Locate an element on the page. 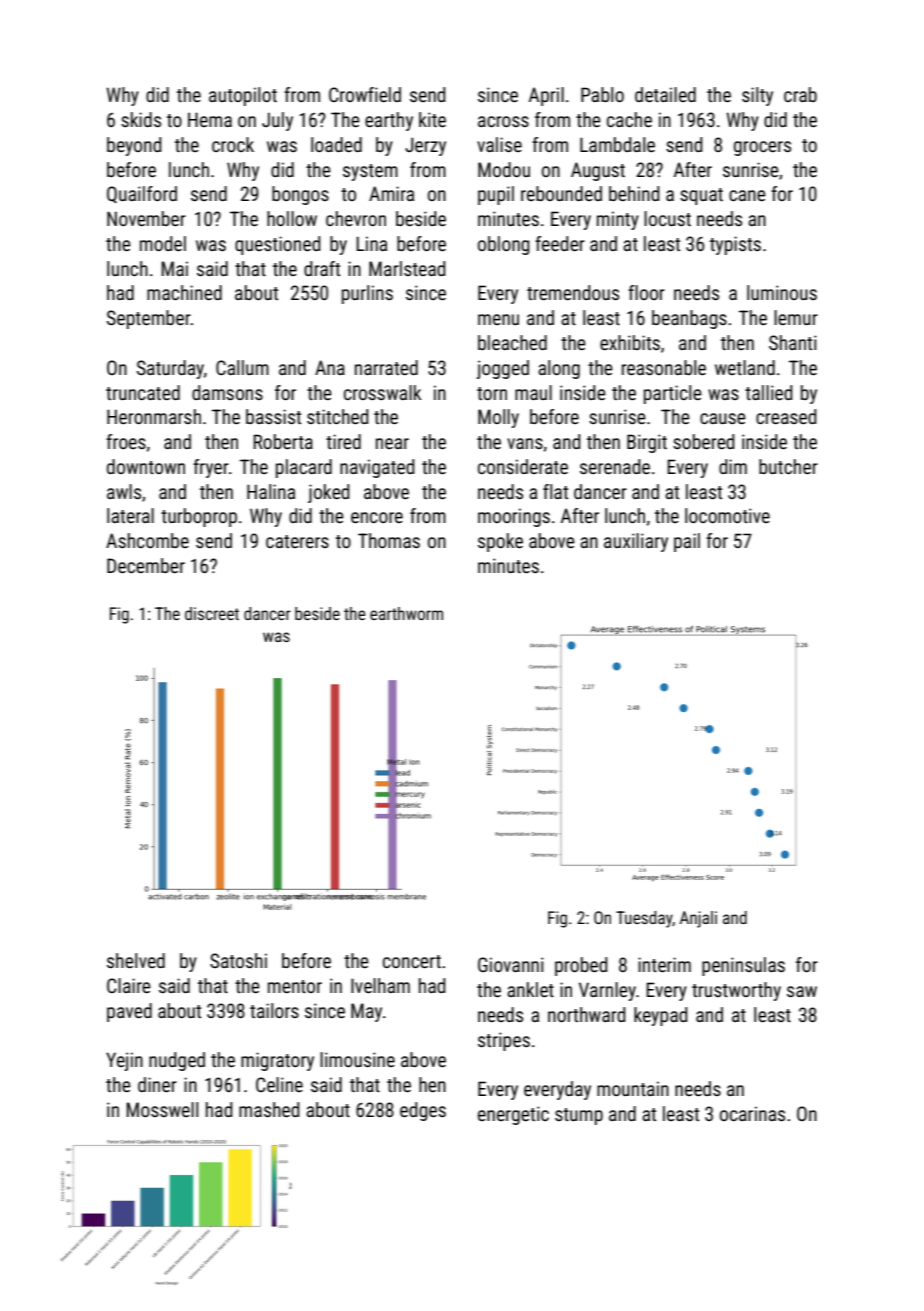  minty is located at coordinates (618, 220).
